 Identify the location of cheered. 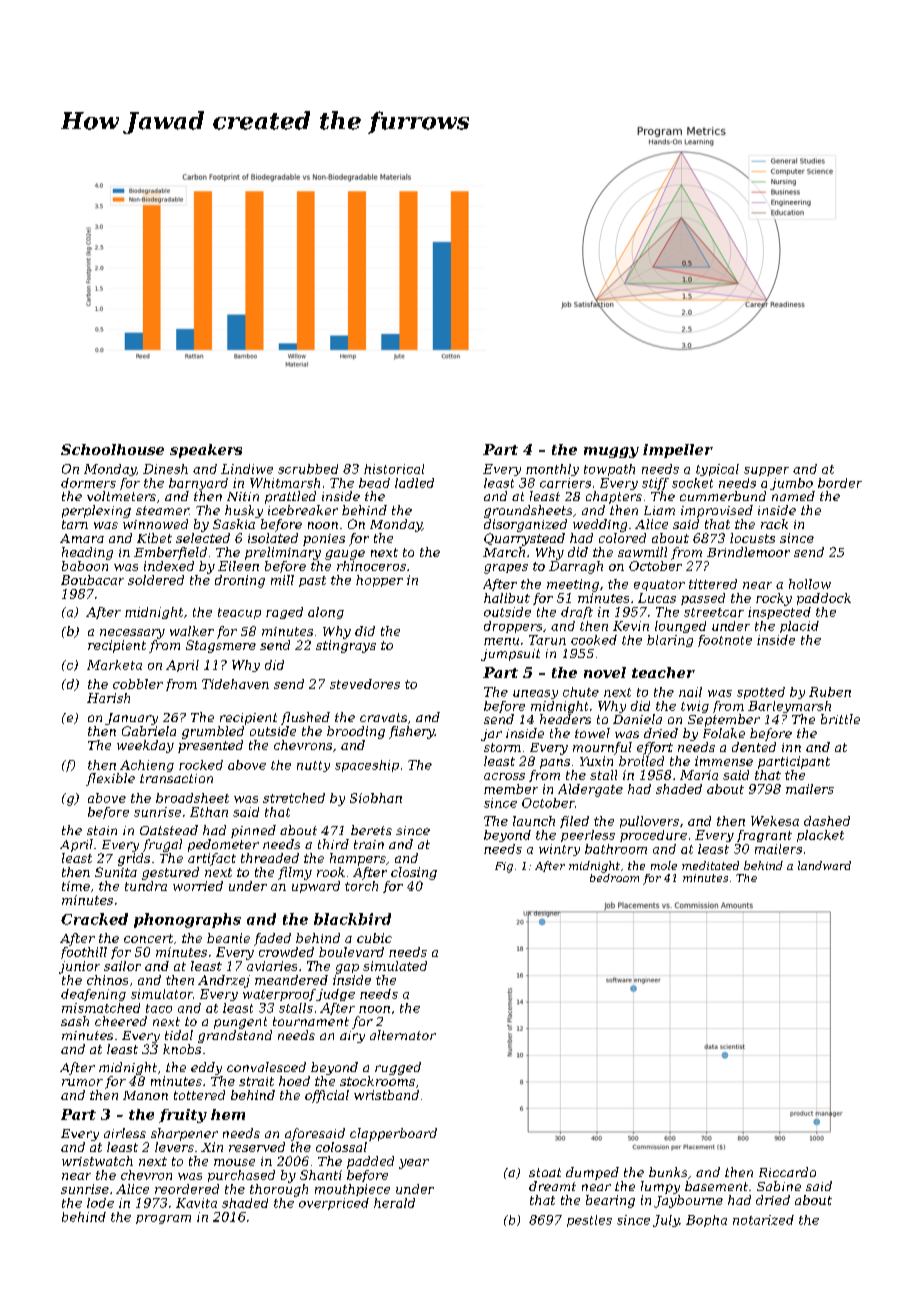
(121, 1021).
